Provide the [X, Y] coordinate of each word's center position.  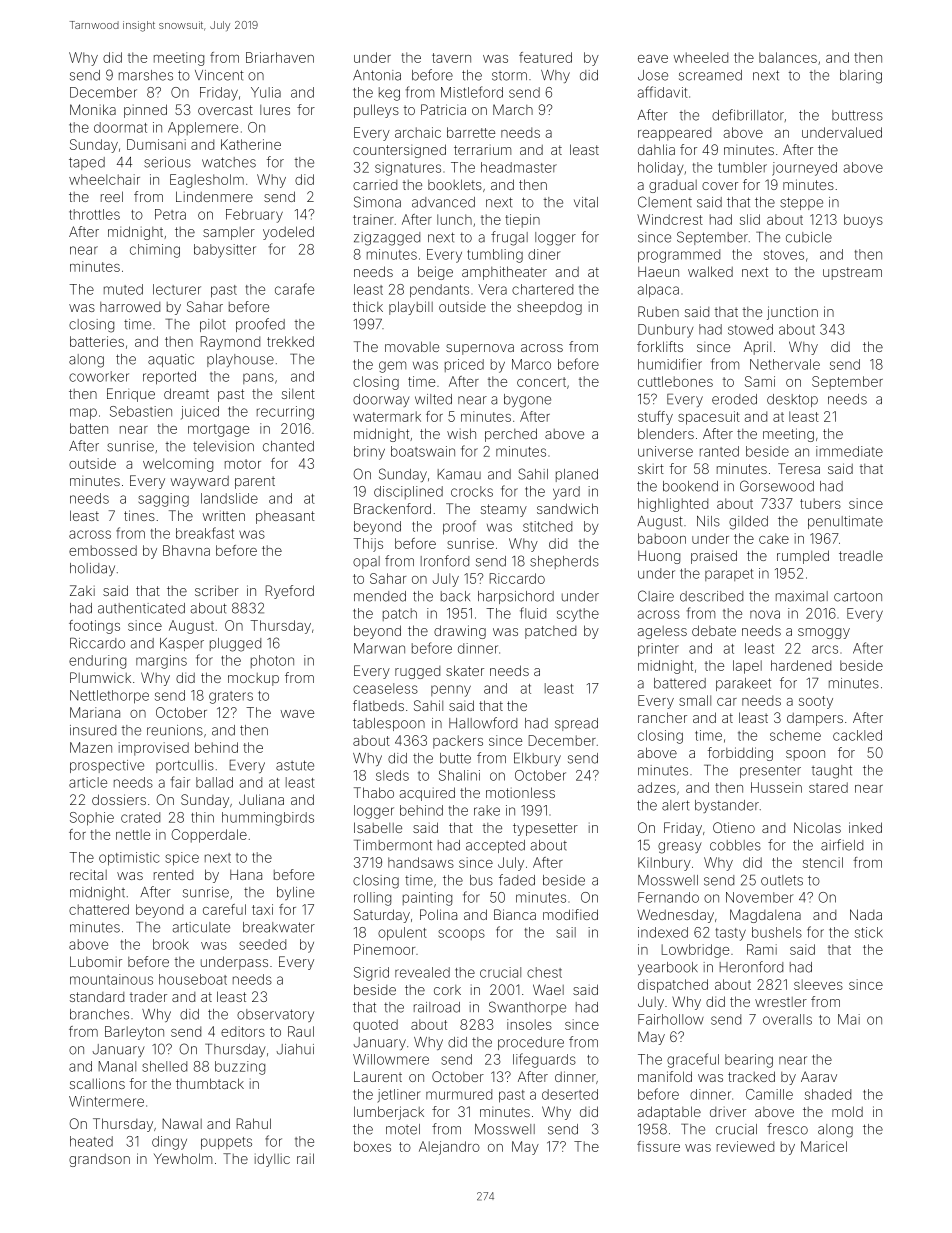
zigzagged [387, 239]
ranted [719, 451]
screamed [710, 75]
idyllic [272, 1160]
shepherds [564, 562]
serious [167, 162]
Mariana [95, 712]
